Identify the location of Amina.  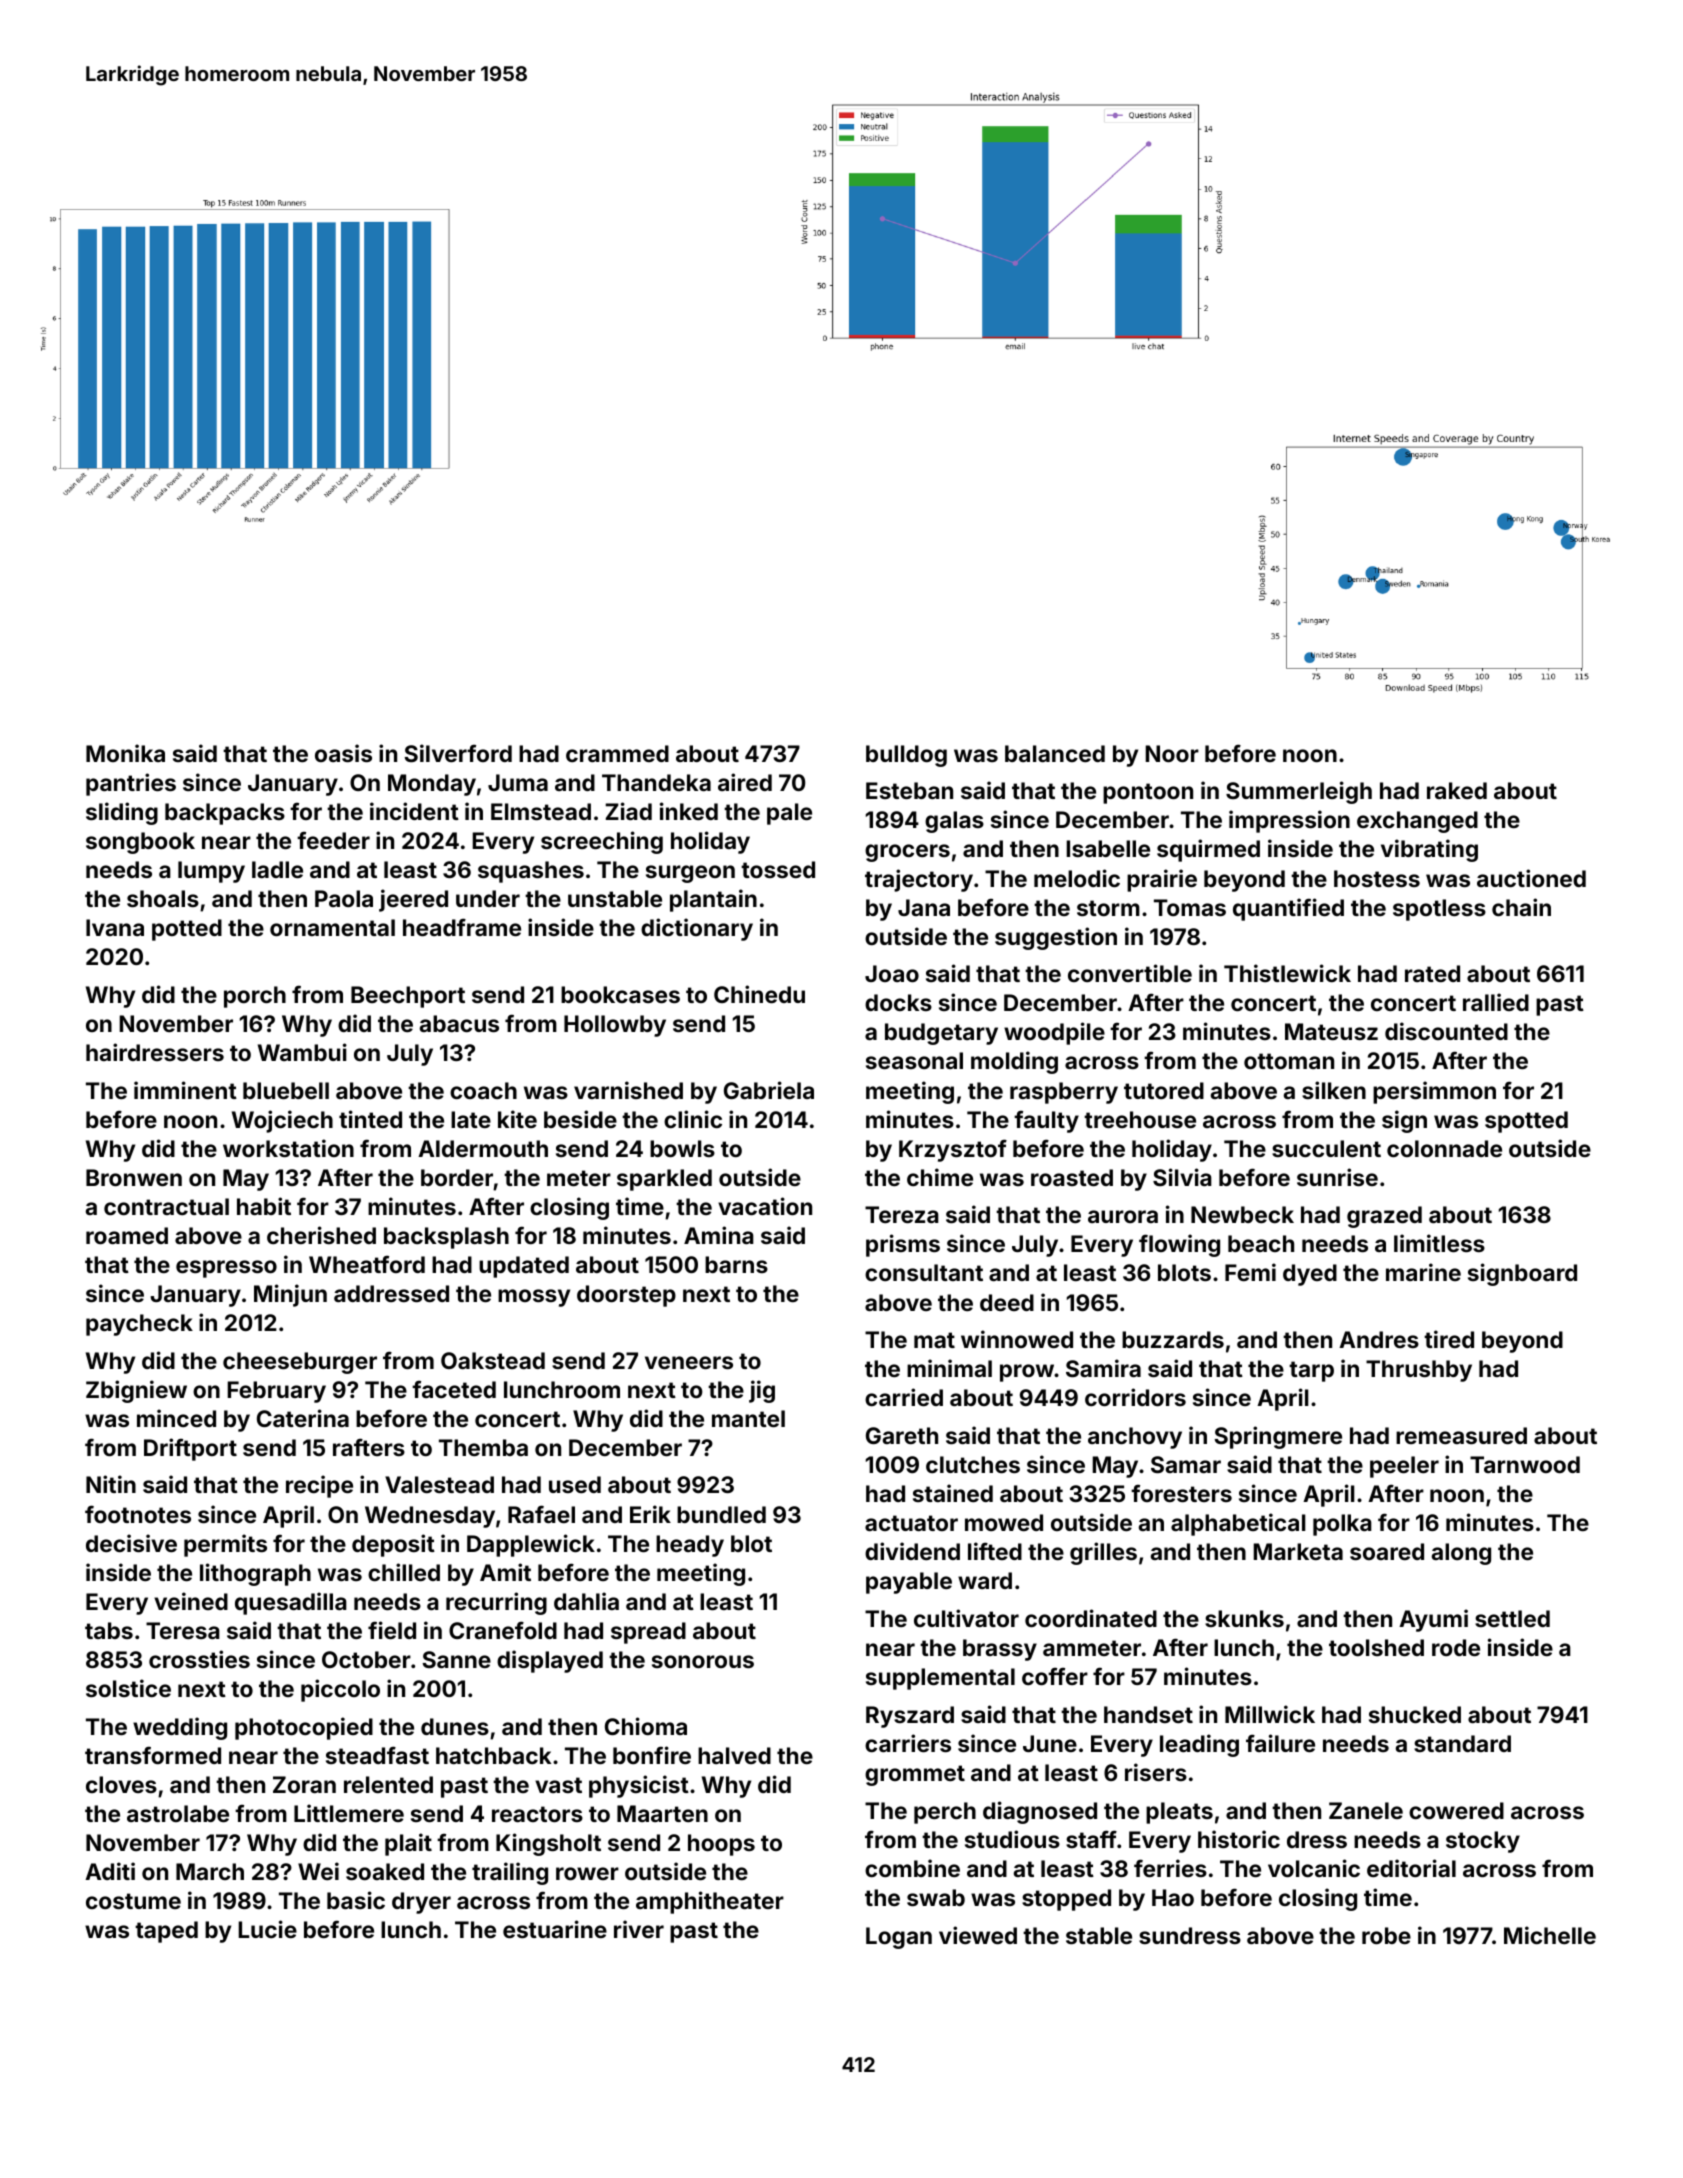
(719, 1235).
